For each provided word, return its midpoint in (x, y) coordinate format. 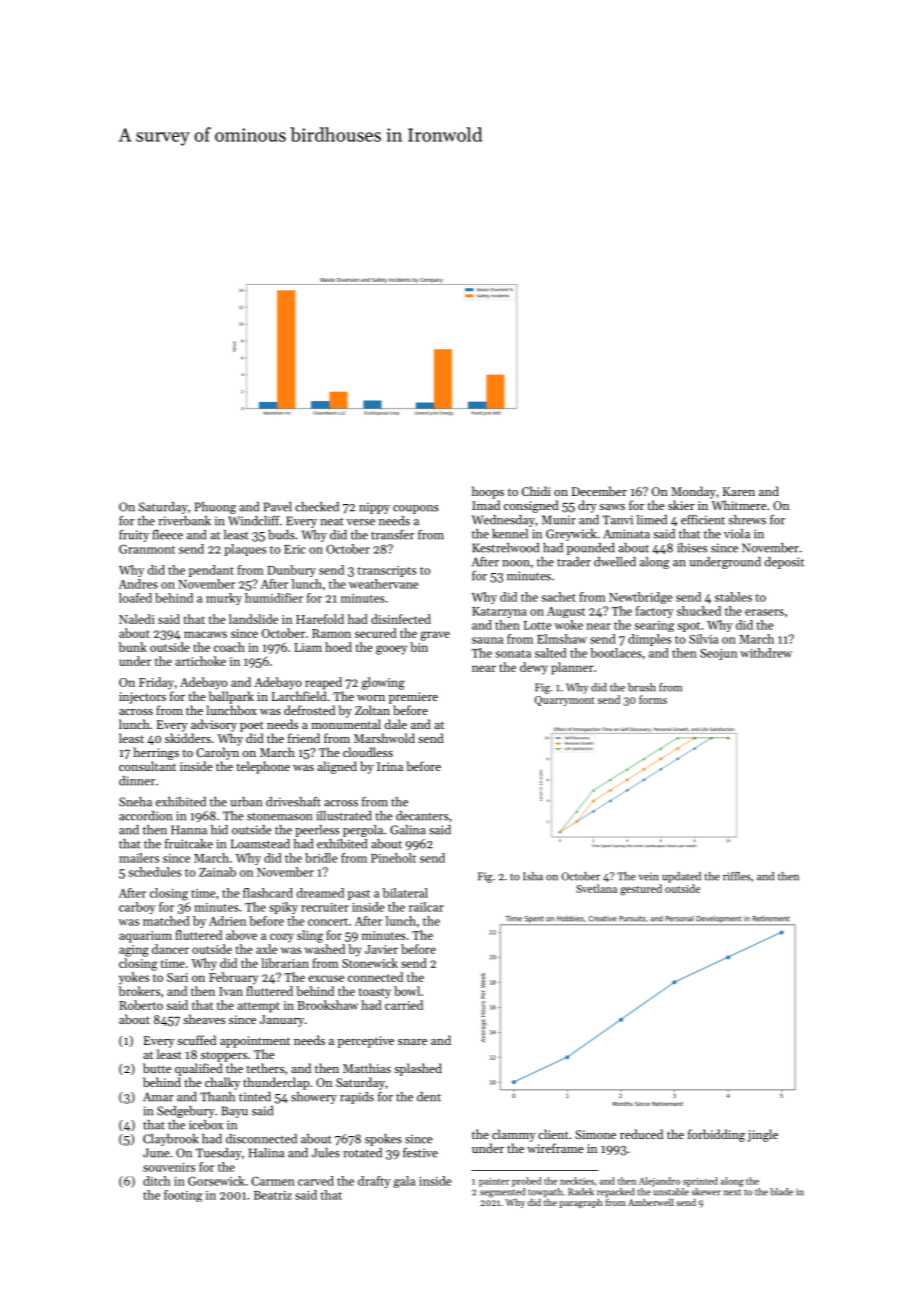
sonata (513, 654)
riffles (737, 876)
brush (642, 687)
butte (157, 1068)
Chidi (536, 491)
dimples (649, 640)
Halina (266, 1153)
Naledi (137, 619)
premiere (413, 698)
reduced (641, 1134)
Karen (739, 491)
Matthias (367, 1068)
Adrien (227, 921)
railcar (426, 907)
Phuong (215, 508)
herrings (156, 753)
